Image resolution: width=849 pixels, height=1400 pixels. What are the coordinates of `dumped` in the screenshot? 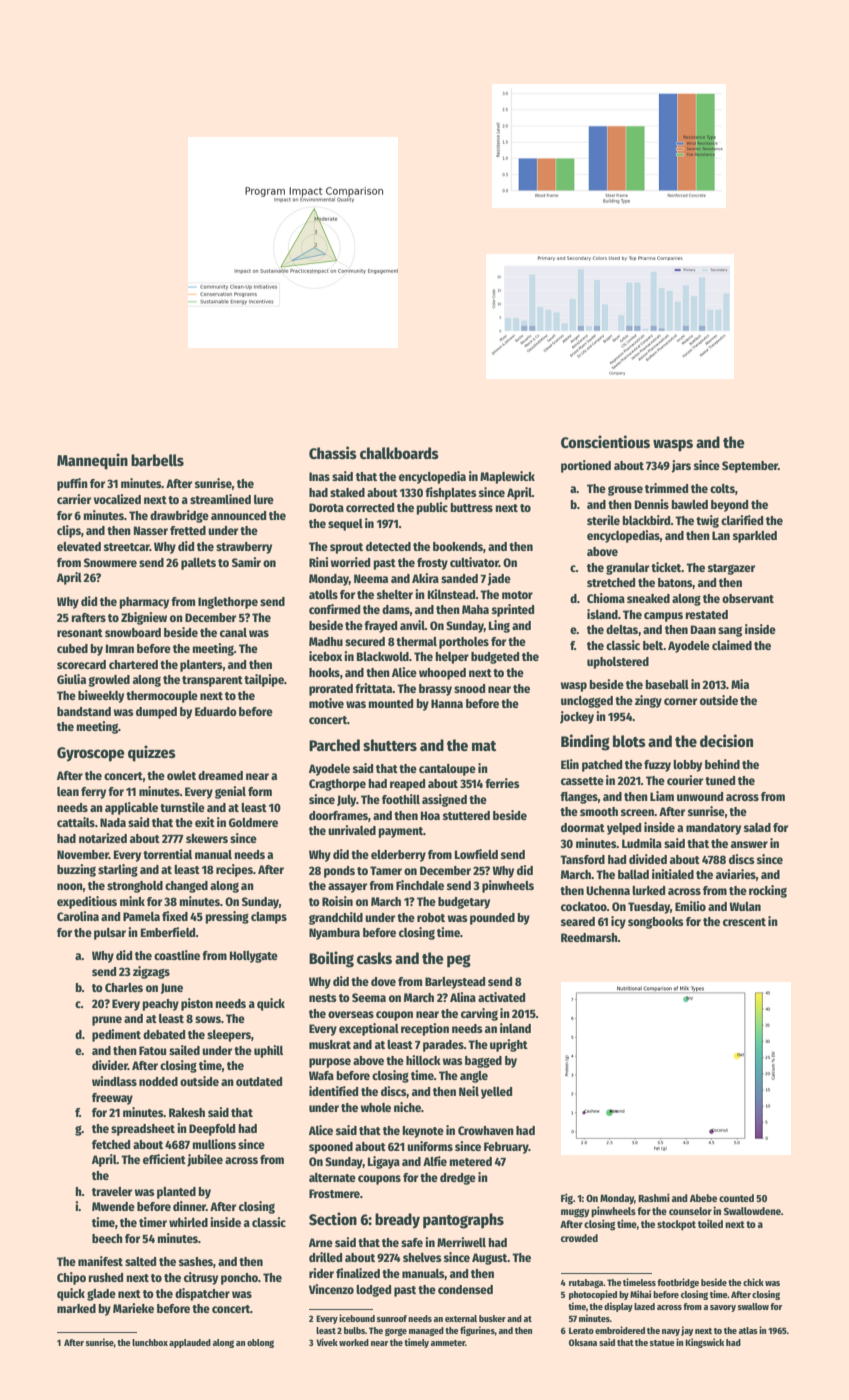 It's located at (156, 713).
